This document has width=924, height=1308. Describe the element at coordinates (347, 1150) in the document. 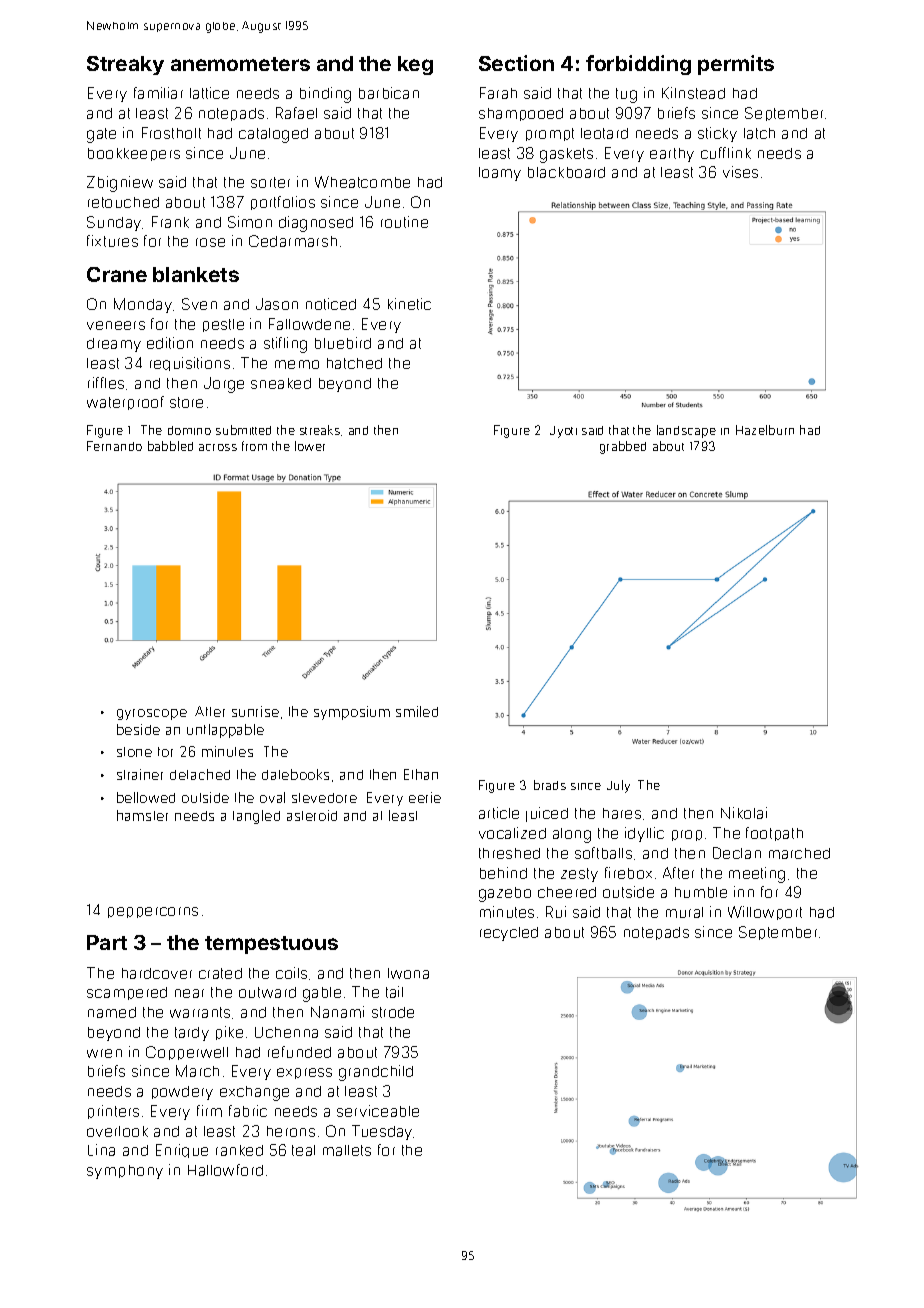

I see `mallets` at that location.
